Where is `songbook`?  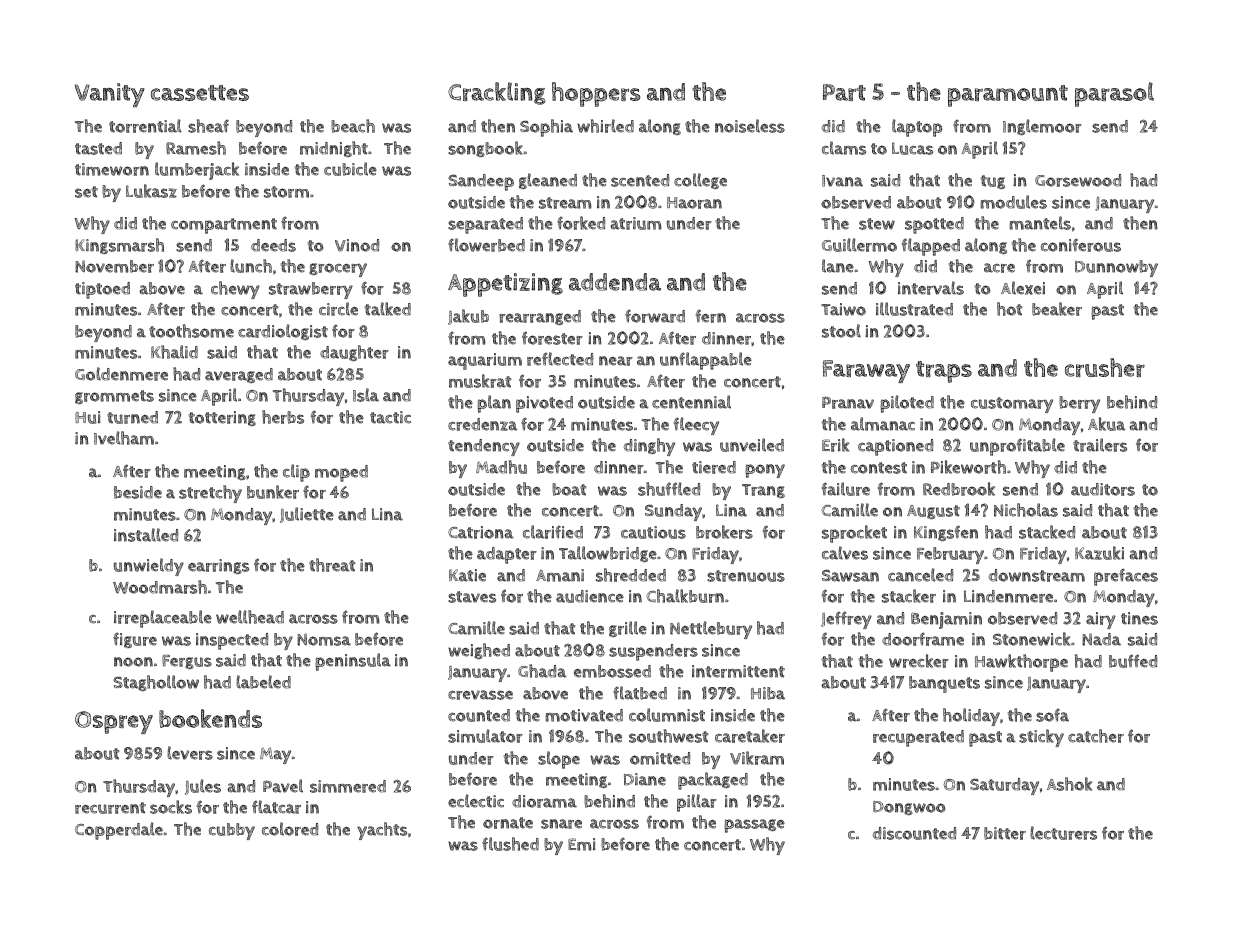
songbook is located at coordinates (485, 149).
